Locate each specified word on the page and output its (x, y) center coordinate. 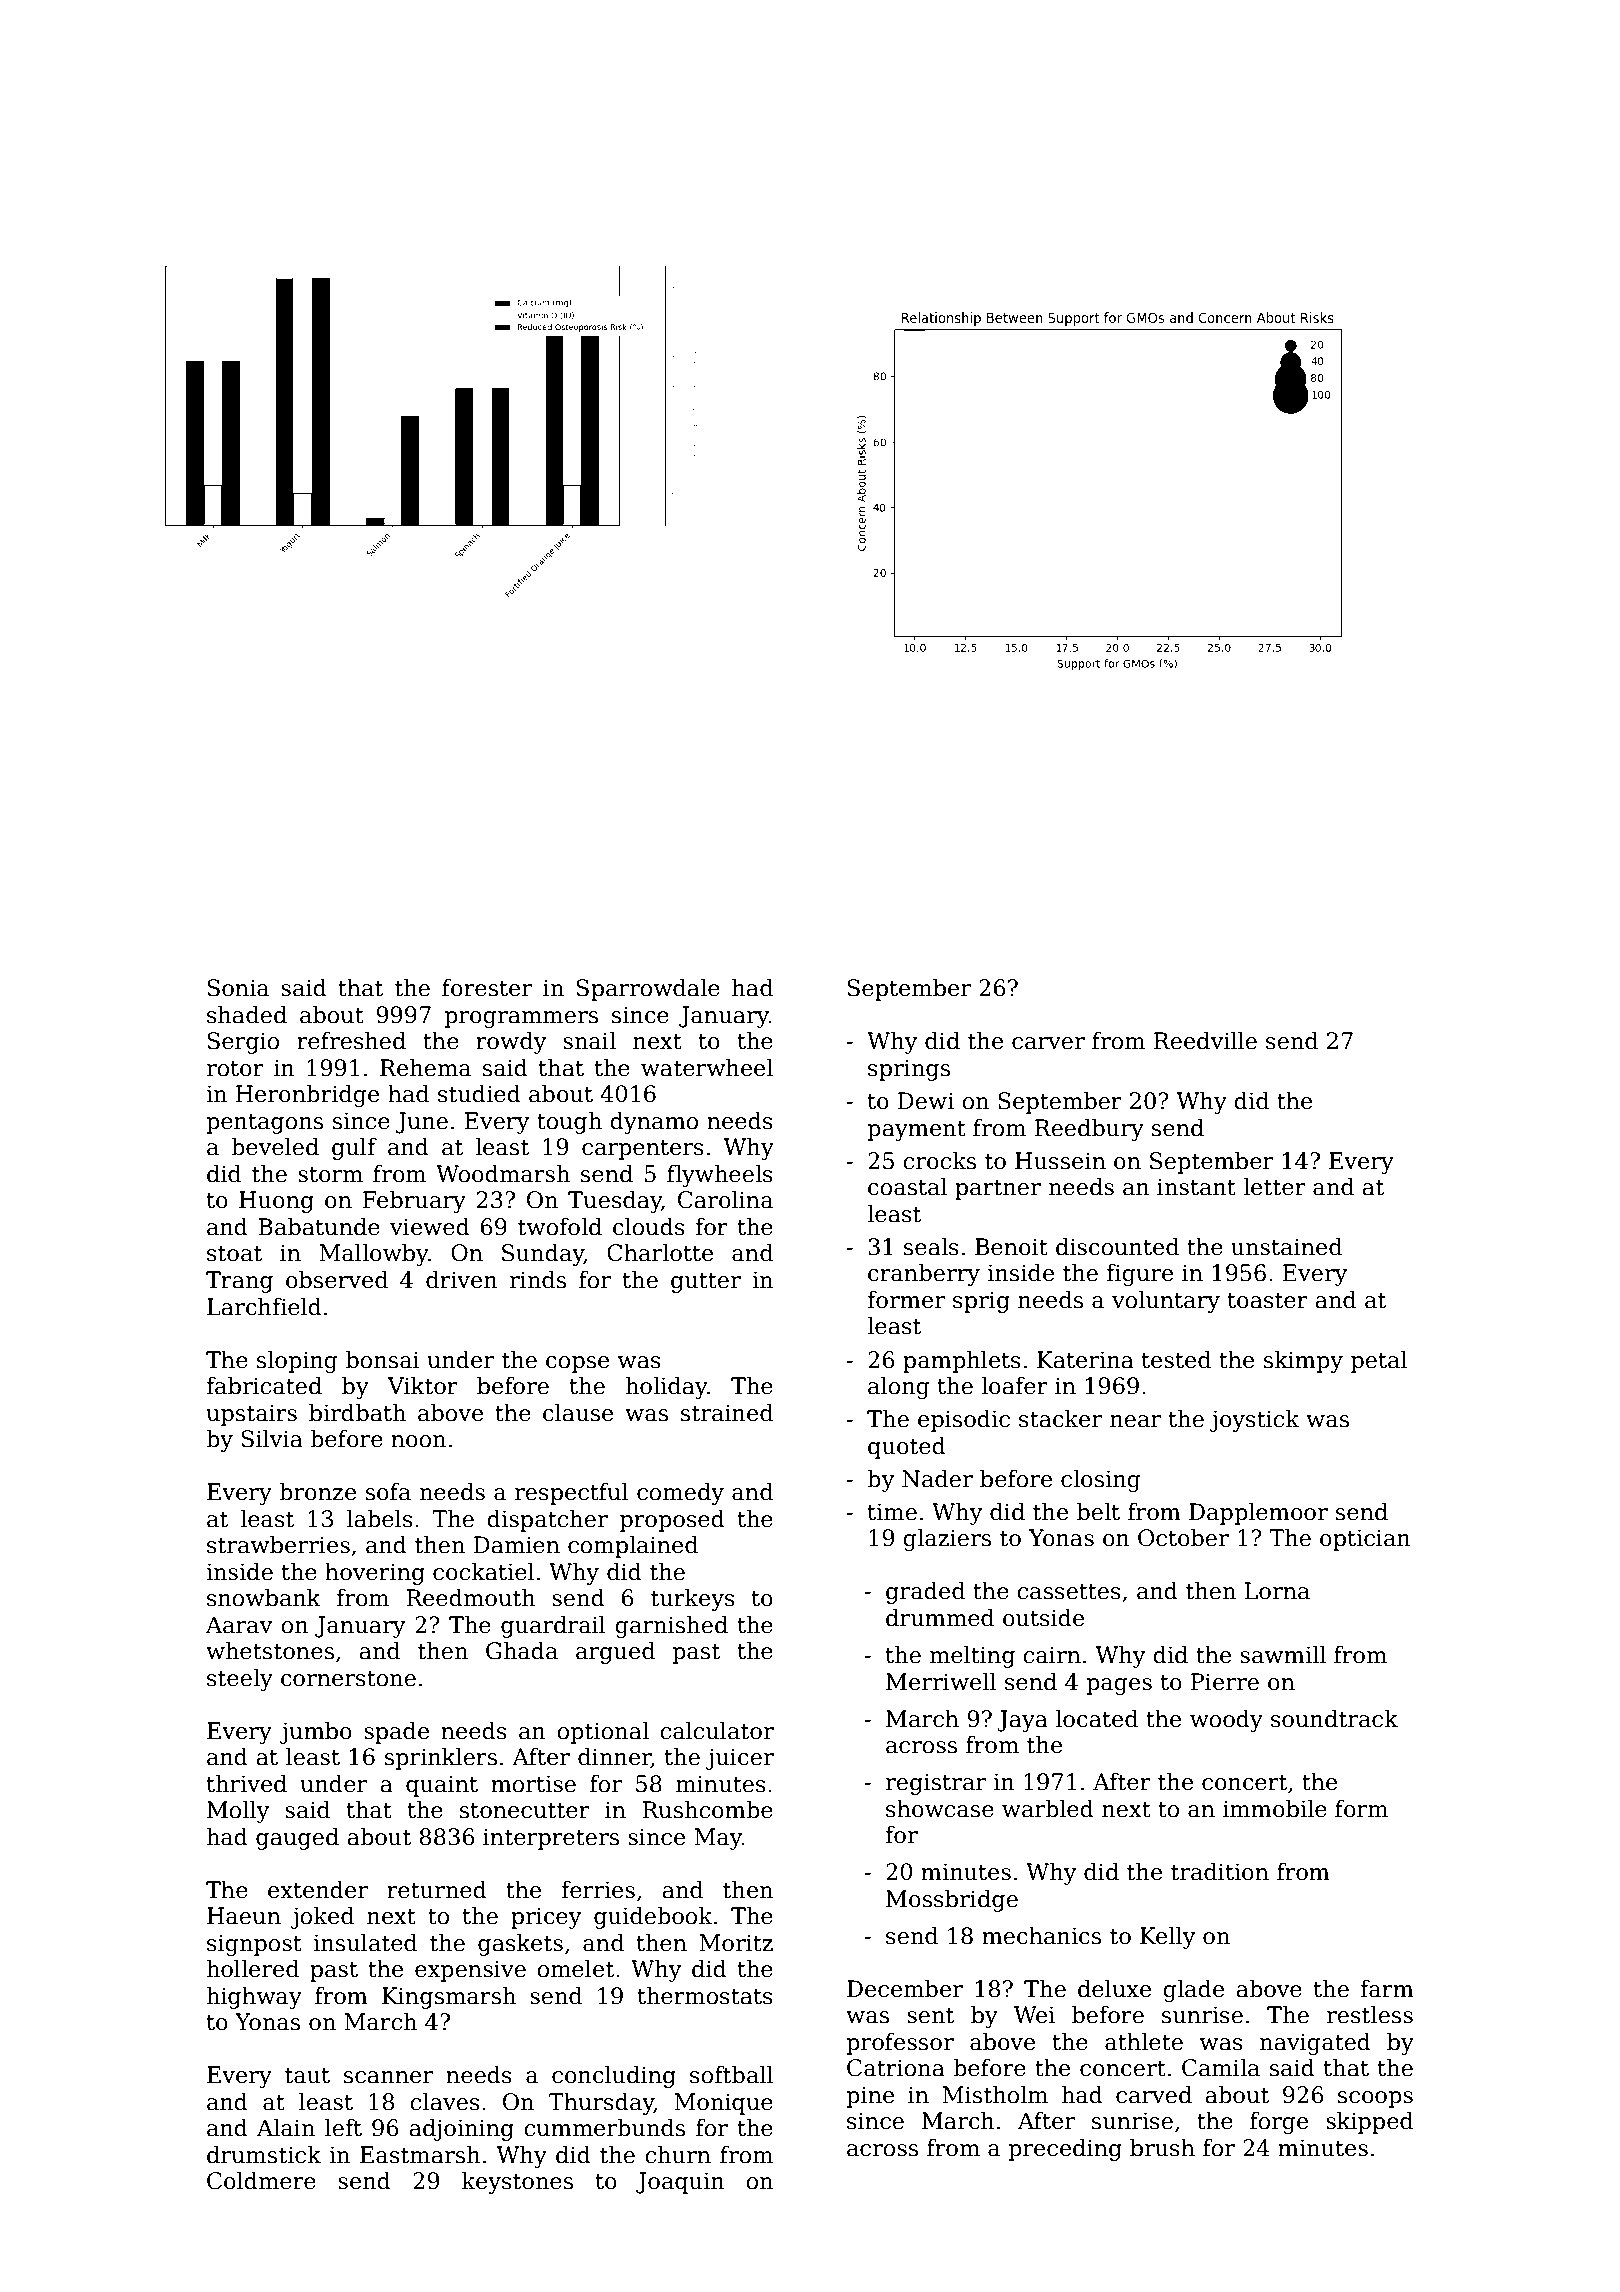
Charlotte (660, 1253)
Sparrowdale (648, 990)
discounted (1117, 1247)
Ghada (522, 1651)
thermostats (705, 1996)
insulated (365, 1943)
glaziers (947, 1540)
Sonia (238, 988)
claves (445, 2102)
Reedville (1205, 1041)
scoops (1375, 2099)
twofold (560, 1227)
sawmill (1283, 1655)
